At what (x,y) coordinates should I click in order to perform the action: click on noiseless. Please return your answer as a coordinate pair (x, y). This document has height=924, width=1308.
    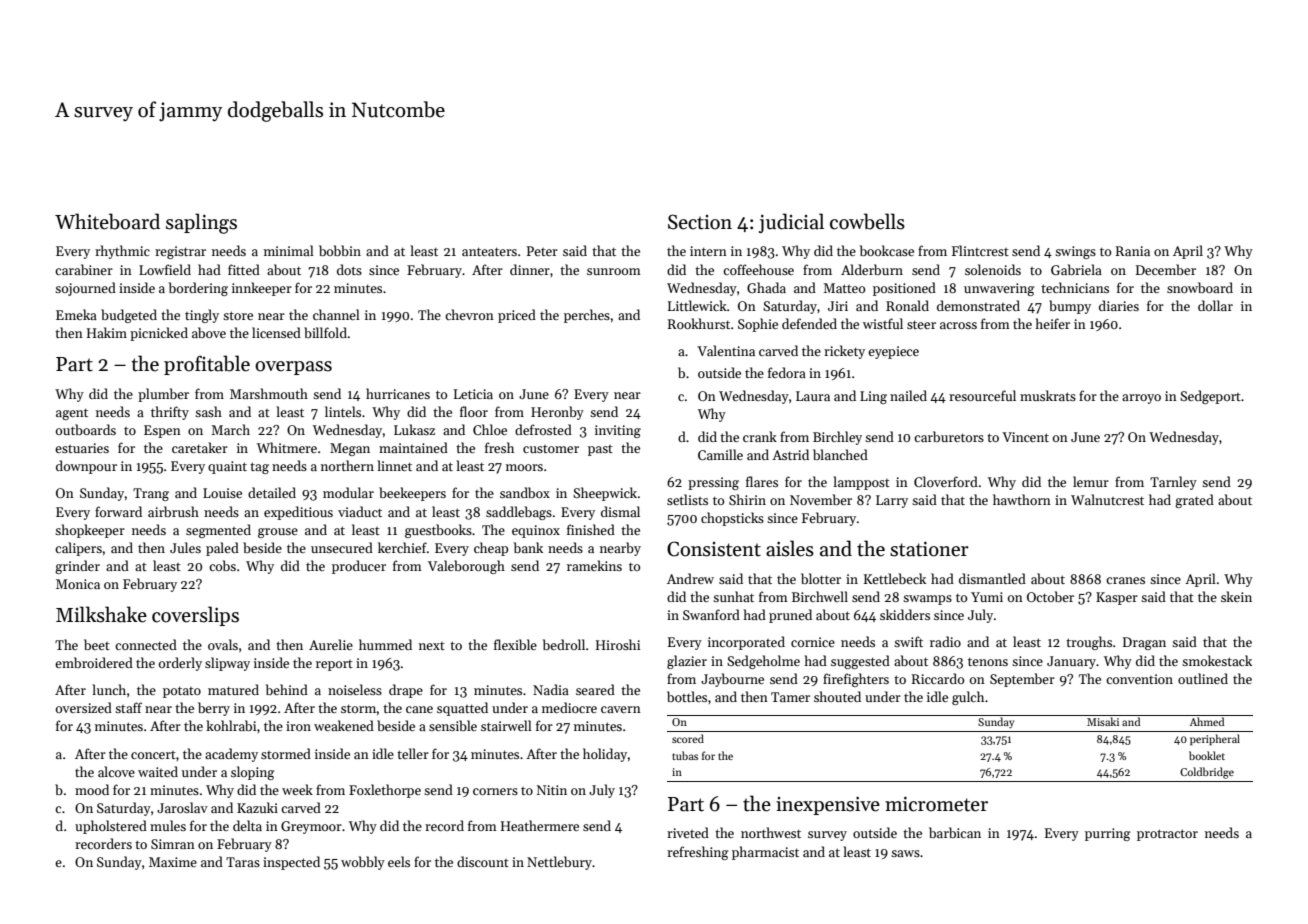
    Looking at the image, I should click on (355, 689).
